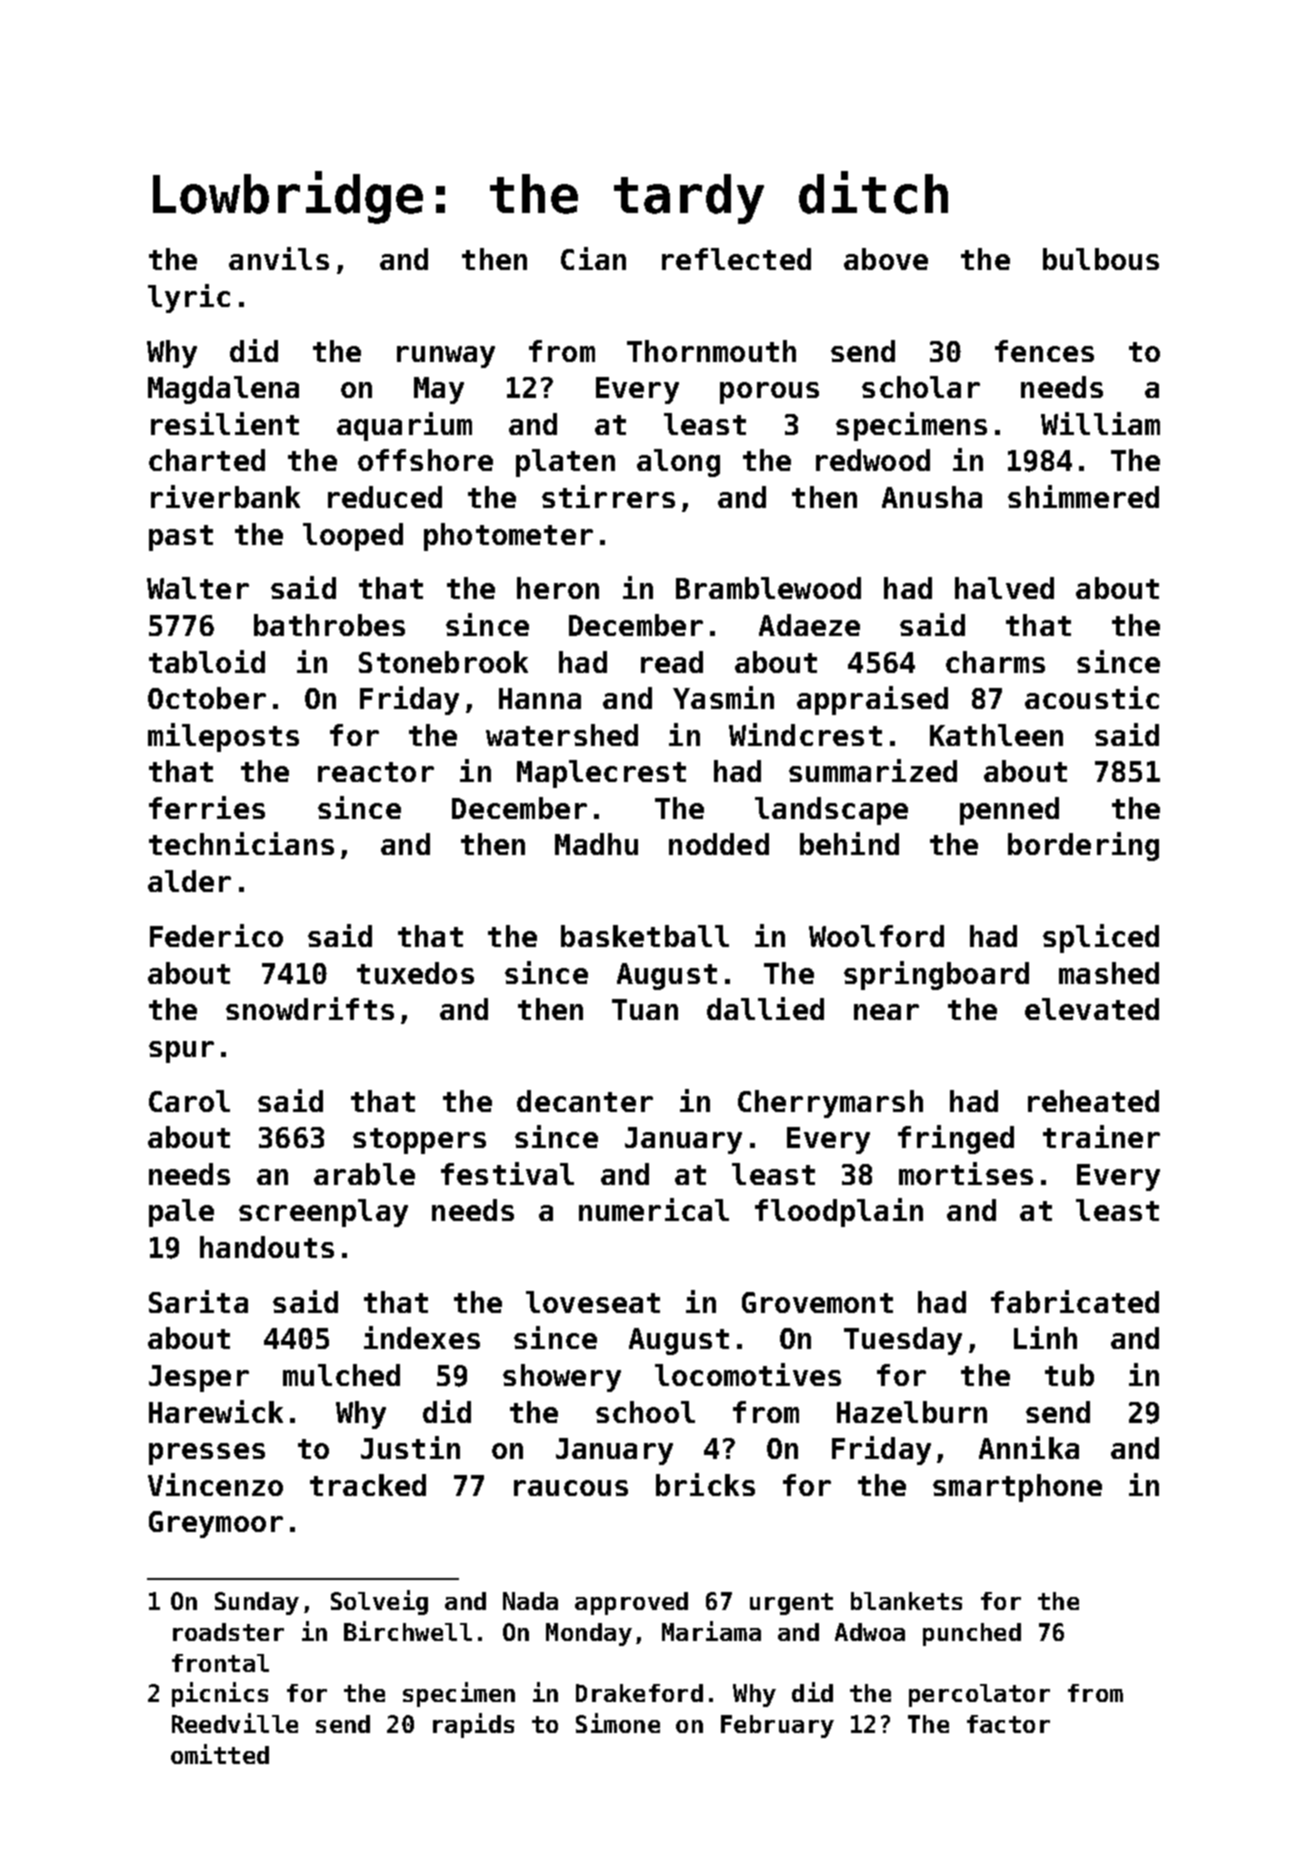 This page has width=1309, height=1851. What do you see at coordinates (410, 1447) in the page?
I see `Justin` at bounding box center [410, 1447].
